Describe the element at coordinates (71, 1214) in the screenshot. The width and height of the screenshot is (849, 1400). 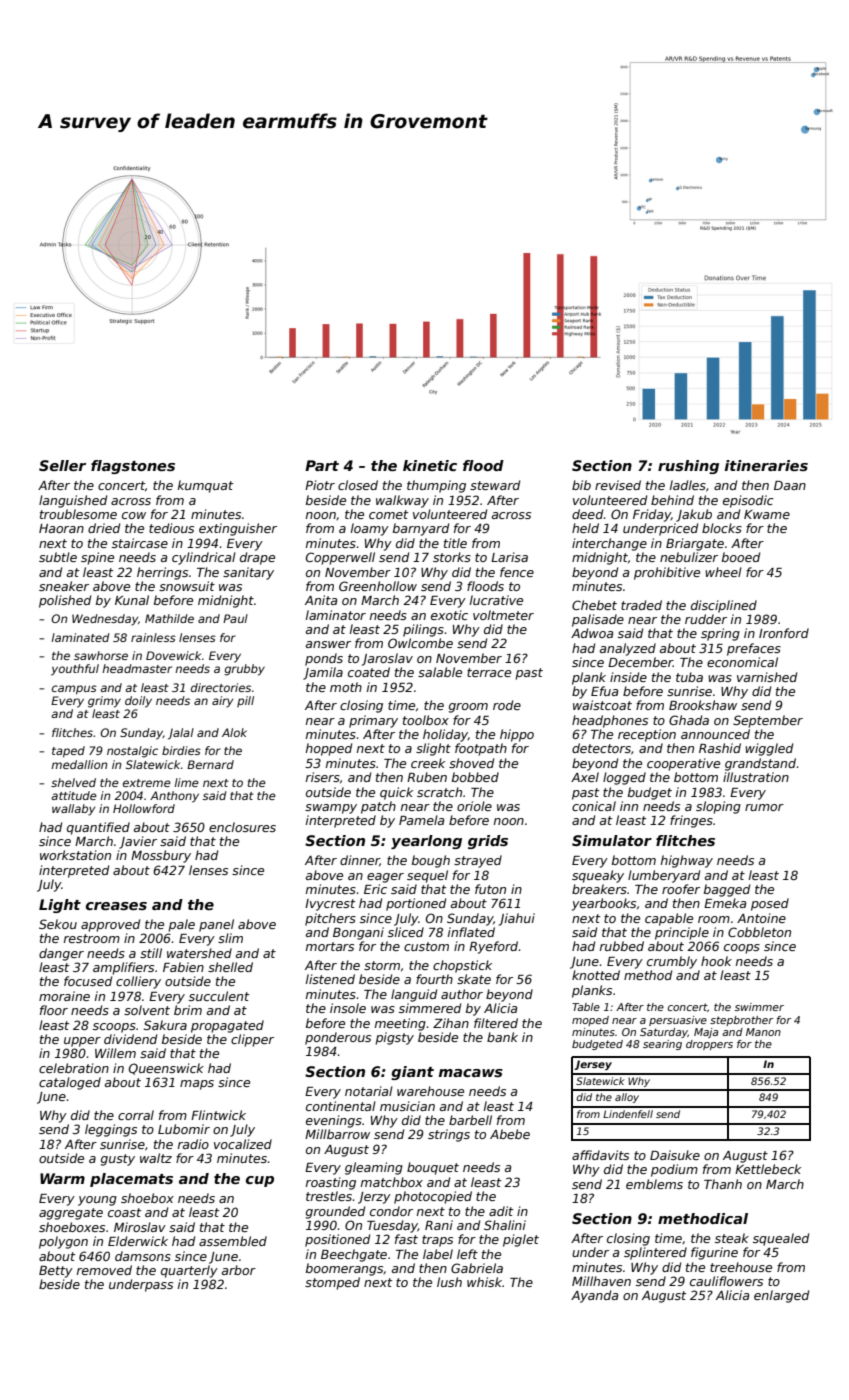
I see `aggregate` at that location.
